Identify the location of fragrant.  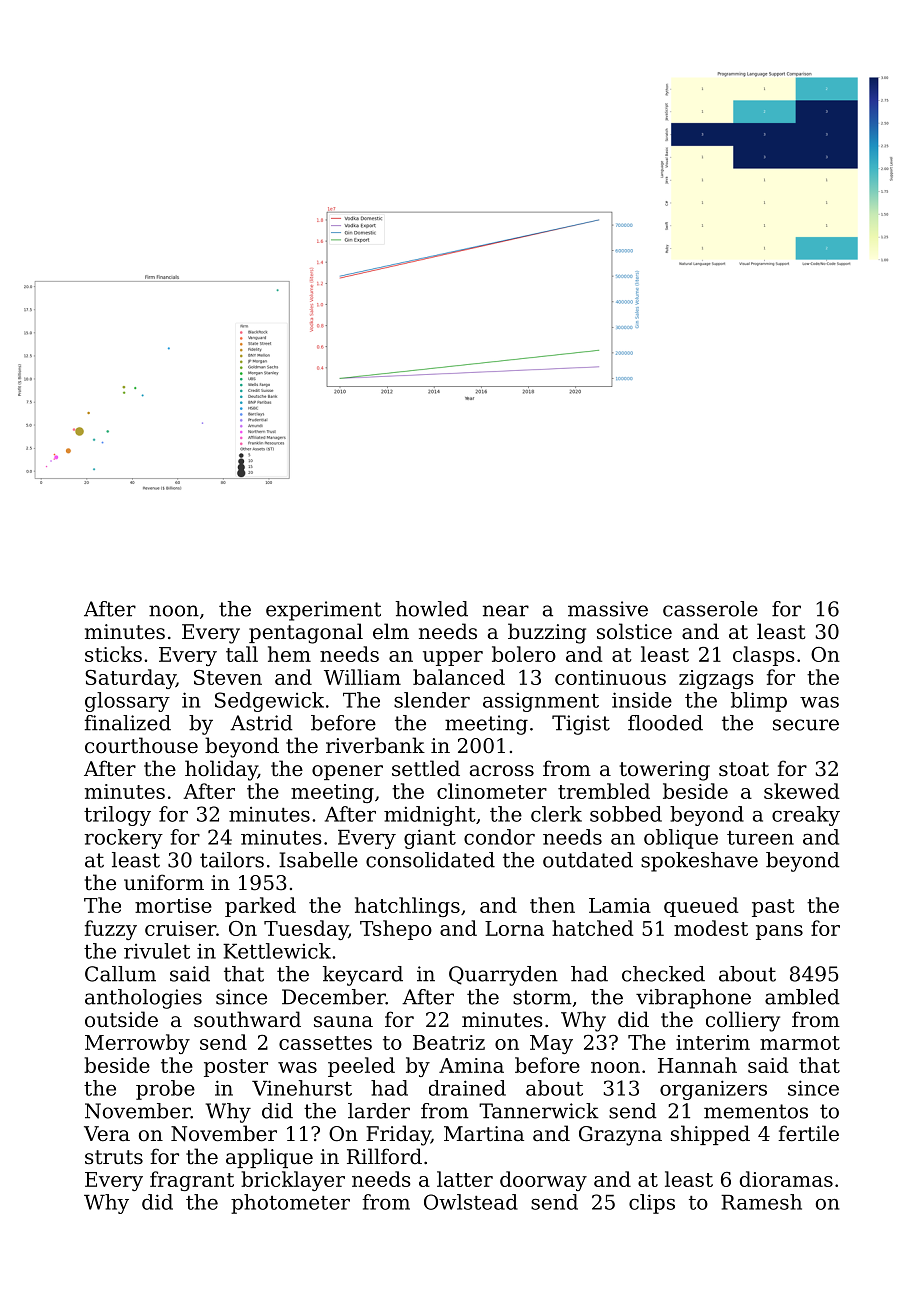
(192, 1181).
